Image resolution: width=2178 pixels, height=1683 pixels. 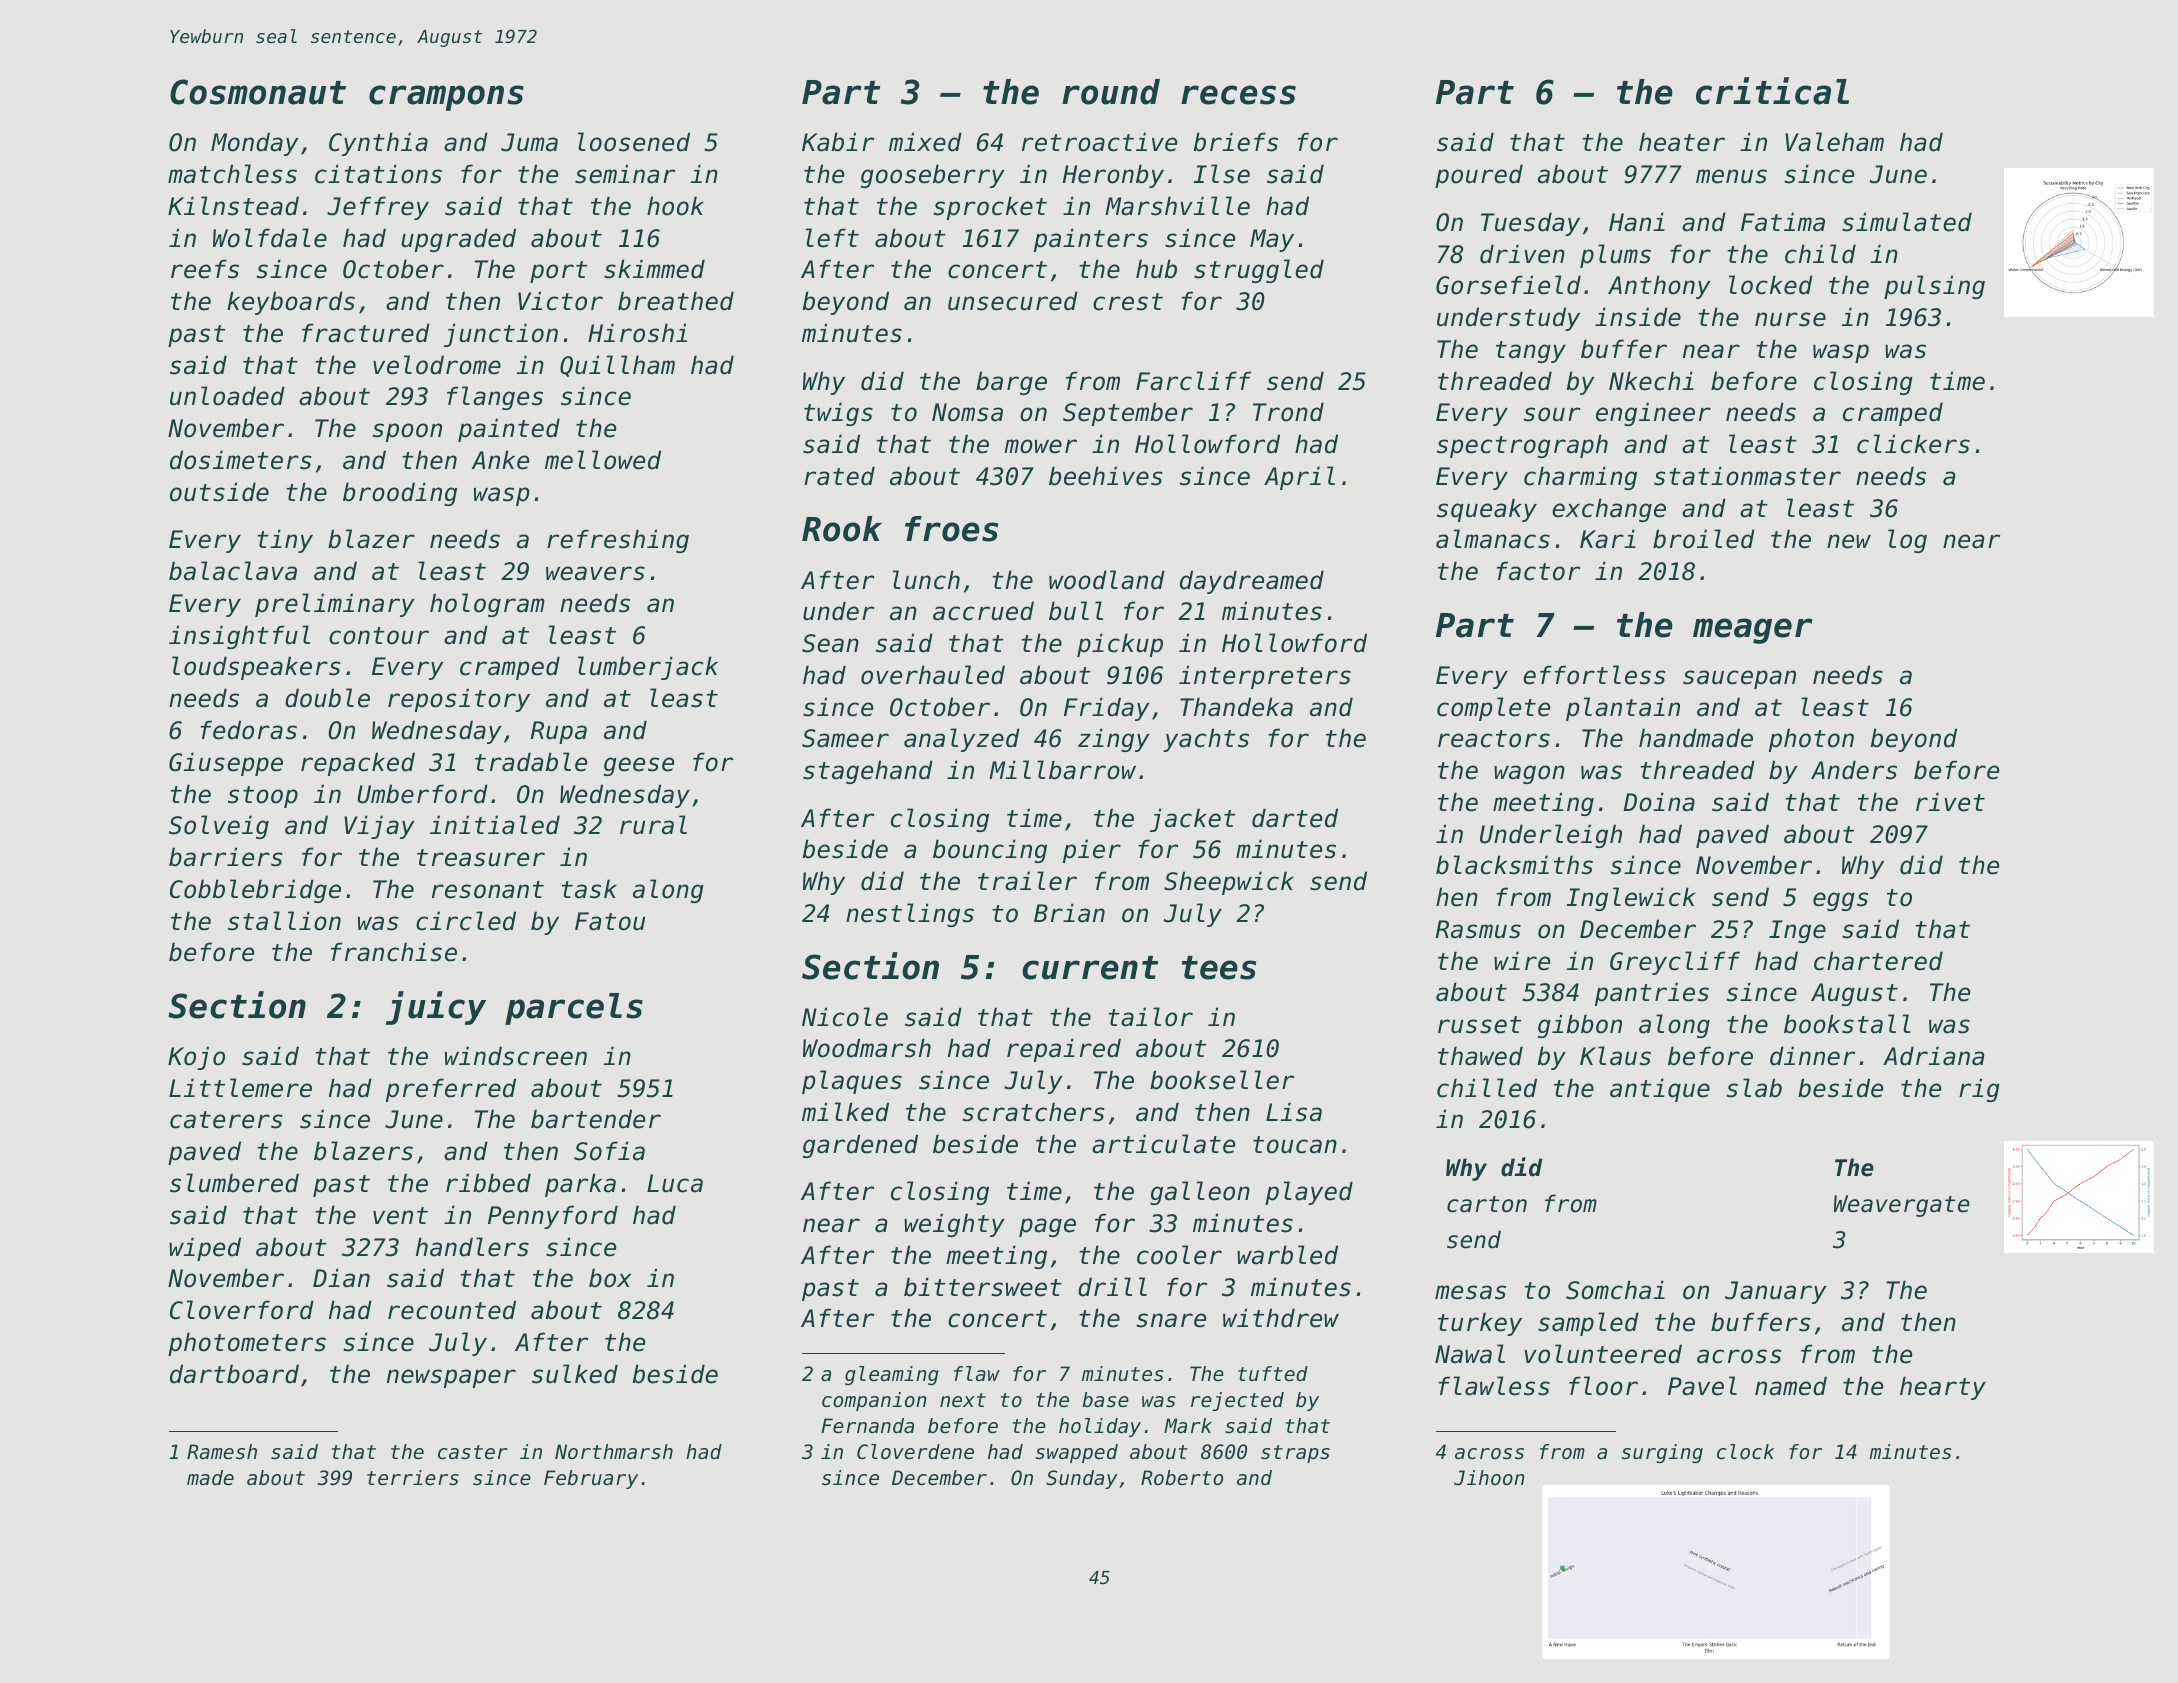 What do you see at coordinates (1933, 1056) in the image?
I see `Adriana` at bounding box center [1933, 1056].
